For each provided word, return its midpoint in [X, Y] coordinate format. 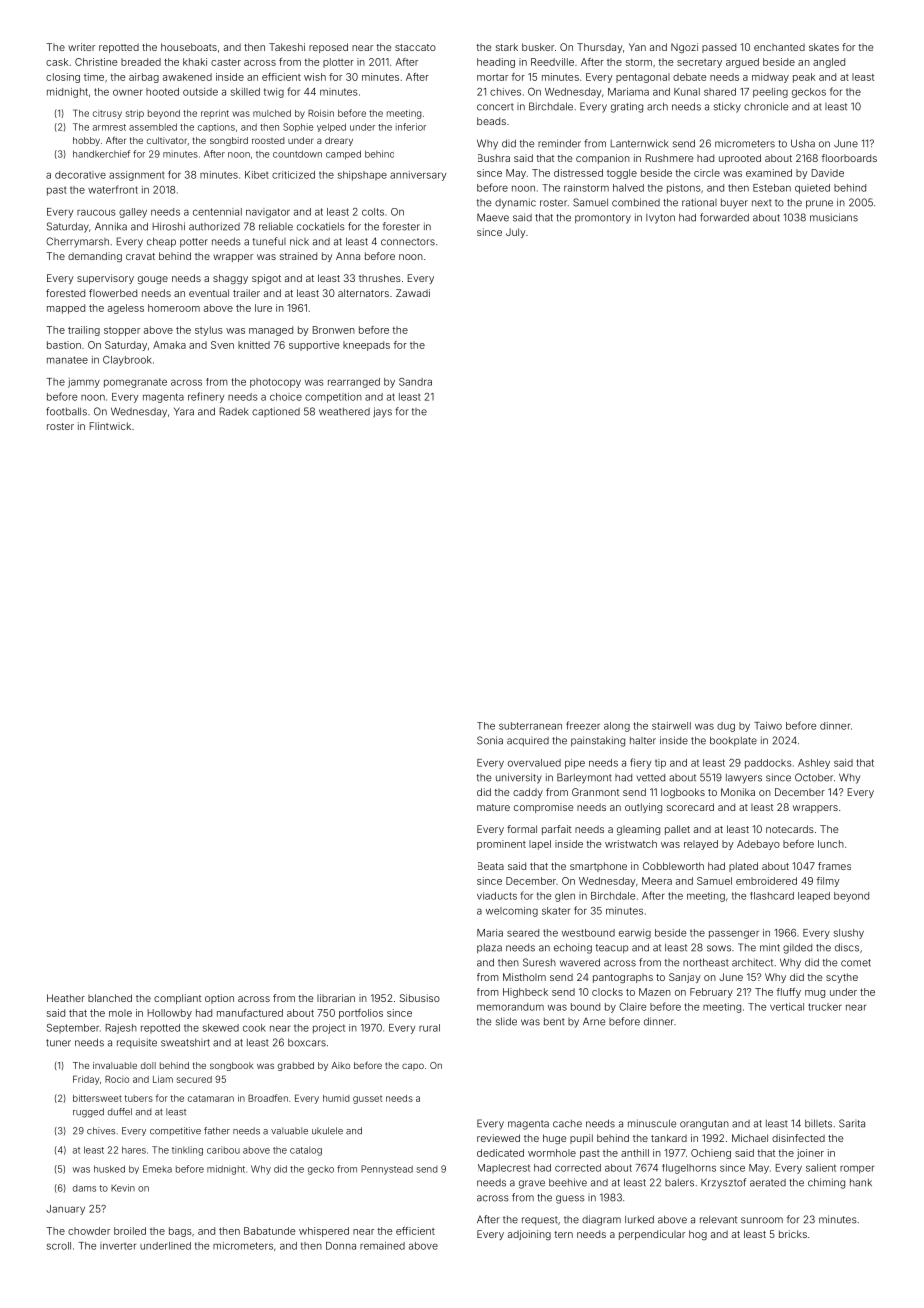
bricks [793, 1234]
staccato [415, 47]
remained [382, 1246]
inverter [118, 1246]
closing [63, 78]
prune [819, 204]
